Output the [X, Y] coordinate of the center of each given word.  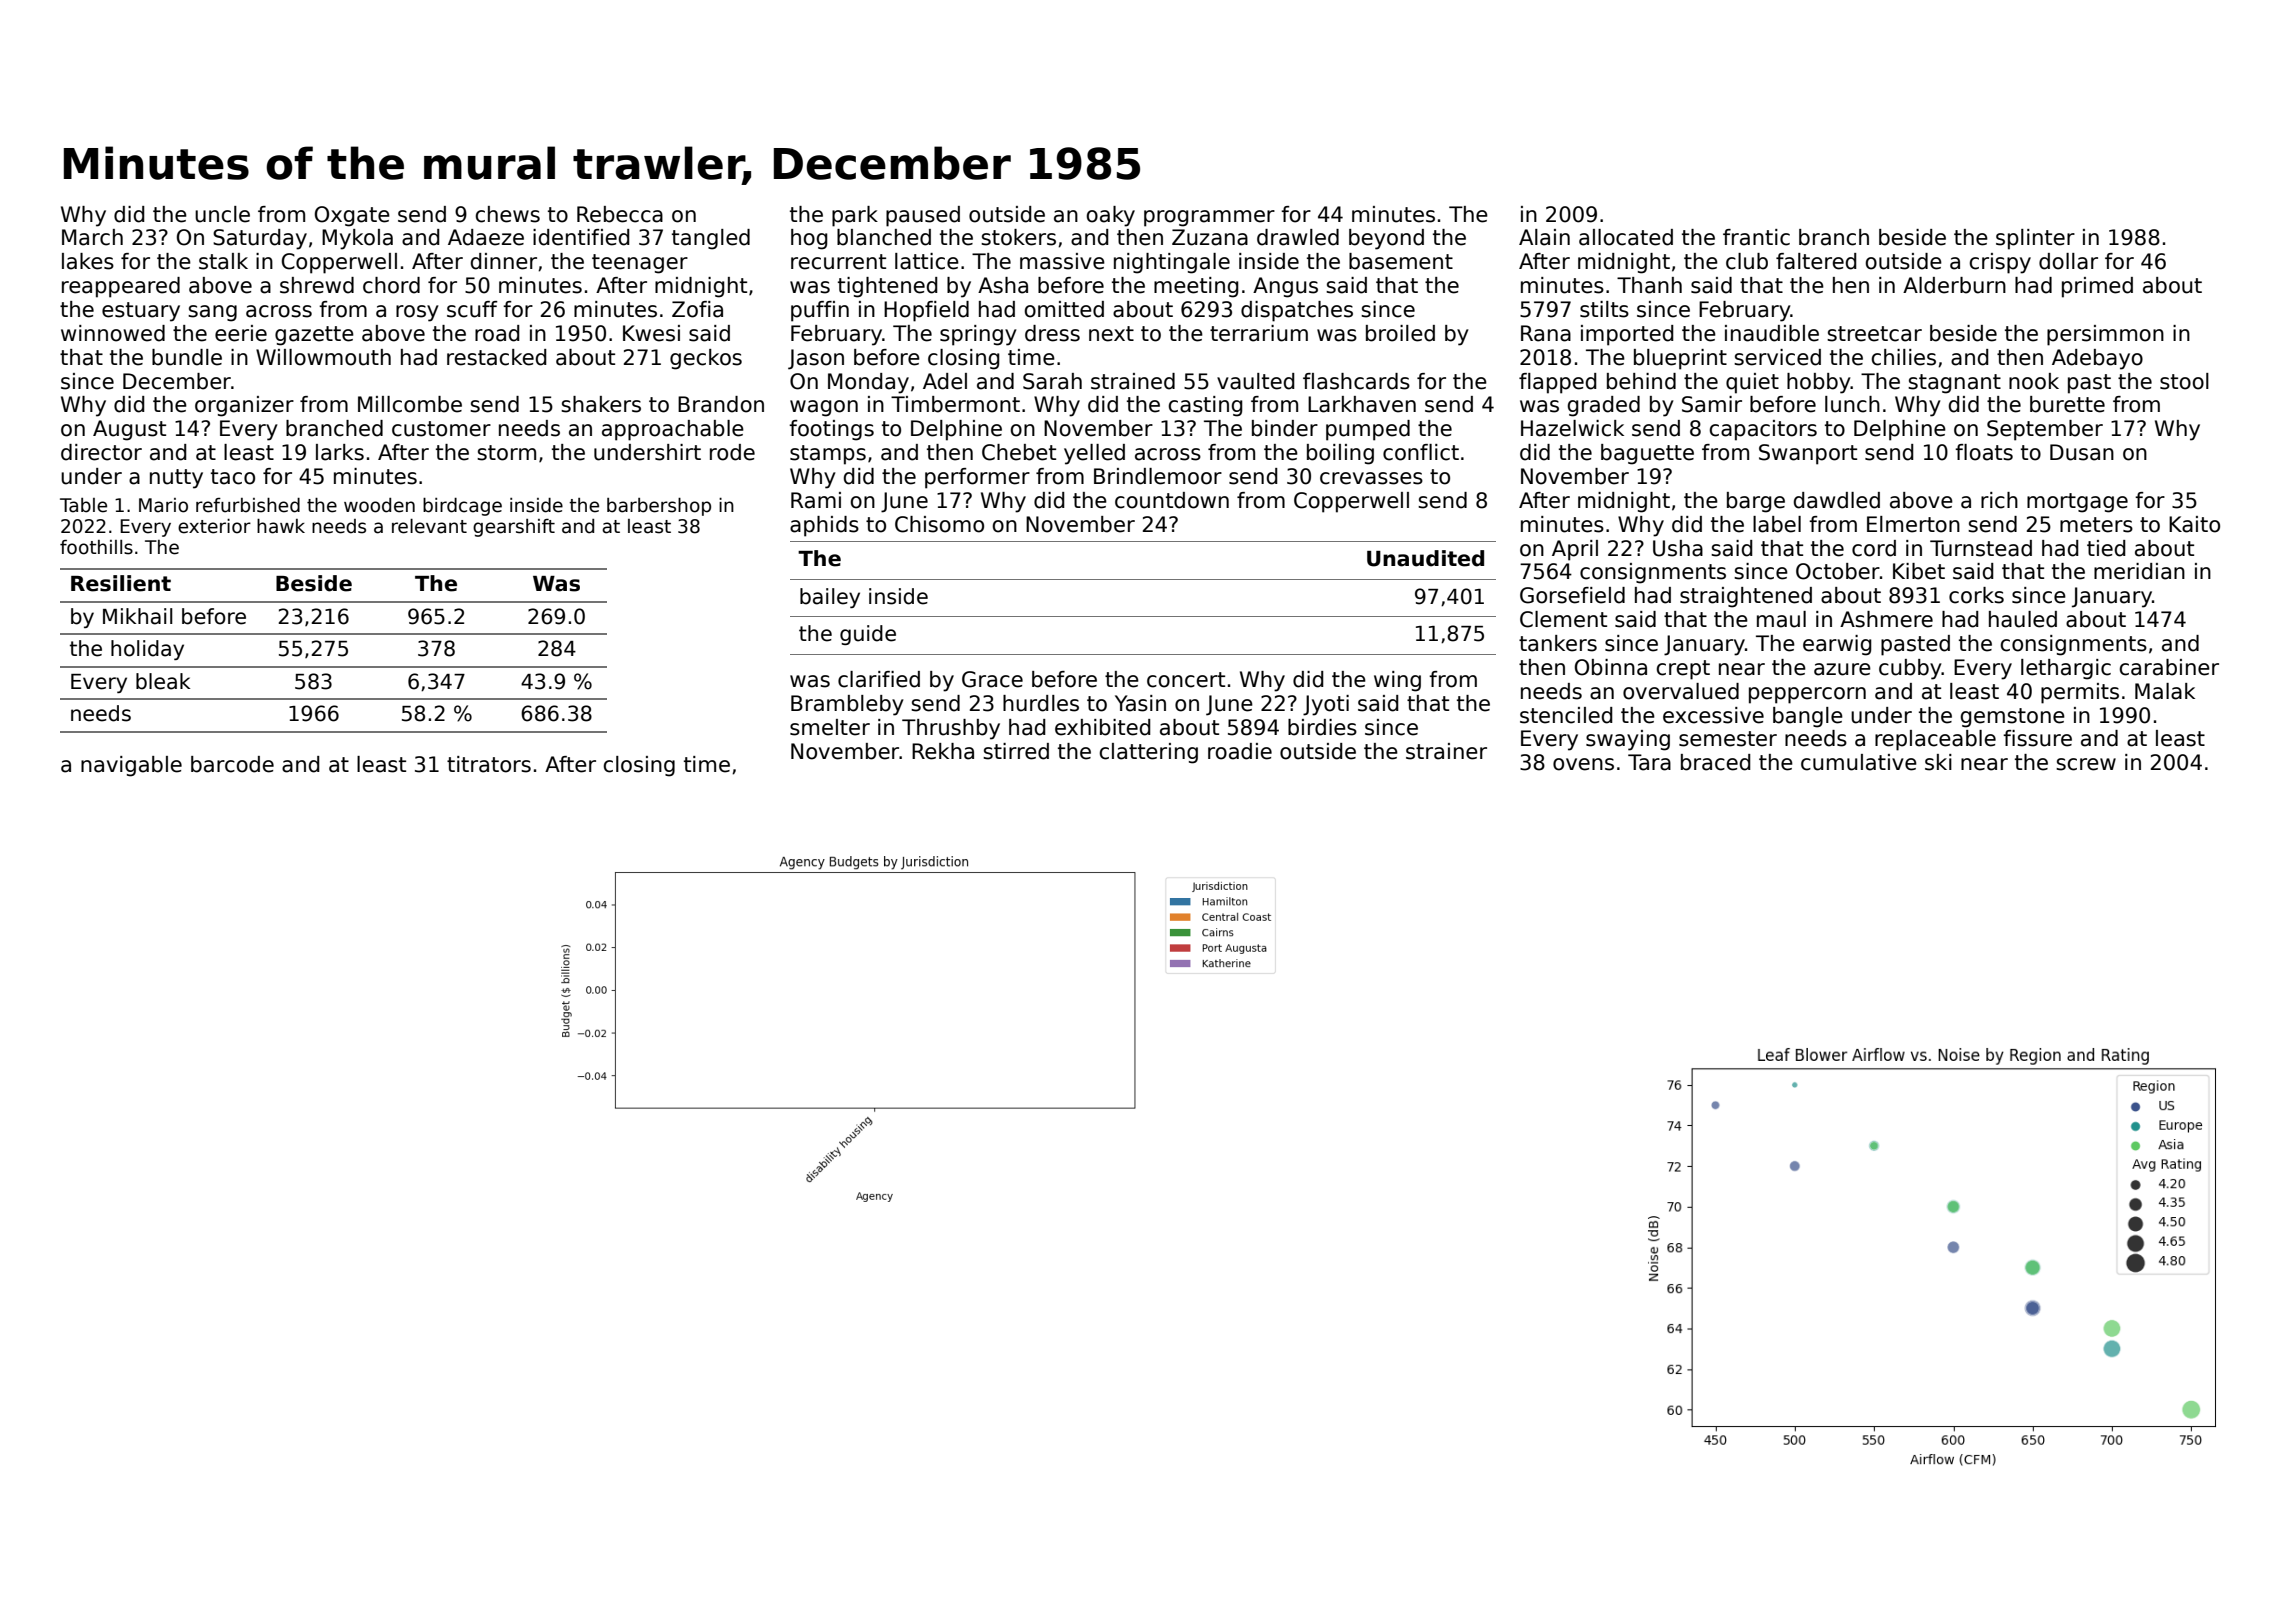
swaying [1628, 740]
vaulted [1256, 381]
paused [923, 216]
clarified [879, 679]
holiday [147, 650]
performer [977, 478]
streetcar [1874, 334]
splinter [2035, 239]
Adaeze [486, 237]
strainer [1446, 751]
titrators [489, 764]
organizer [244, 406]
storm [506, 453]
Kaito [2194, 524]
